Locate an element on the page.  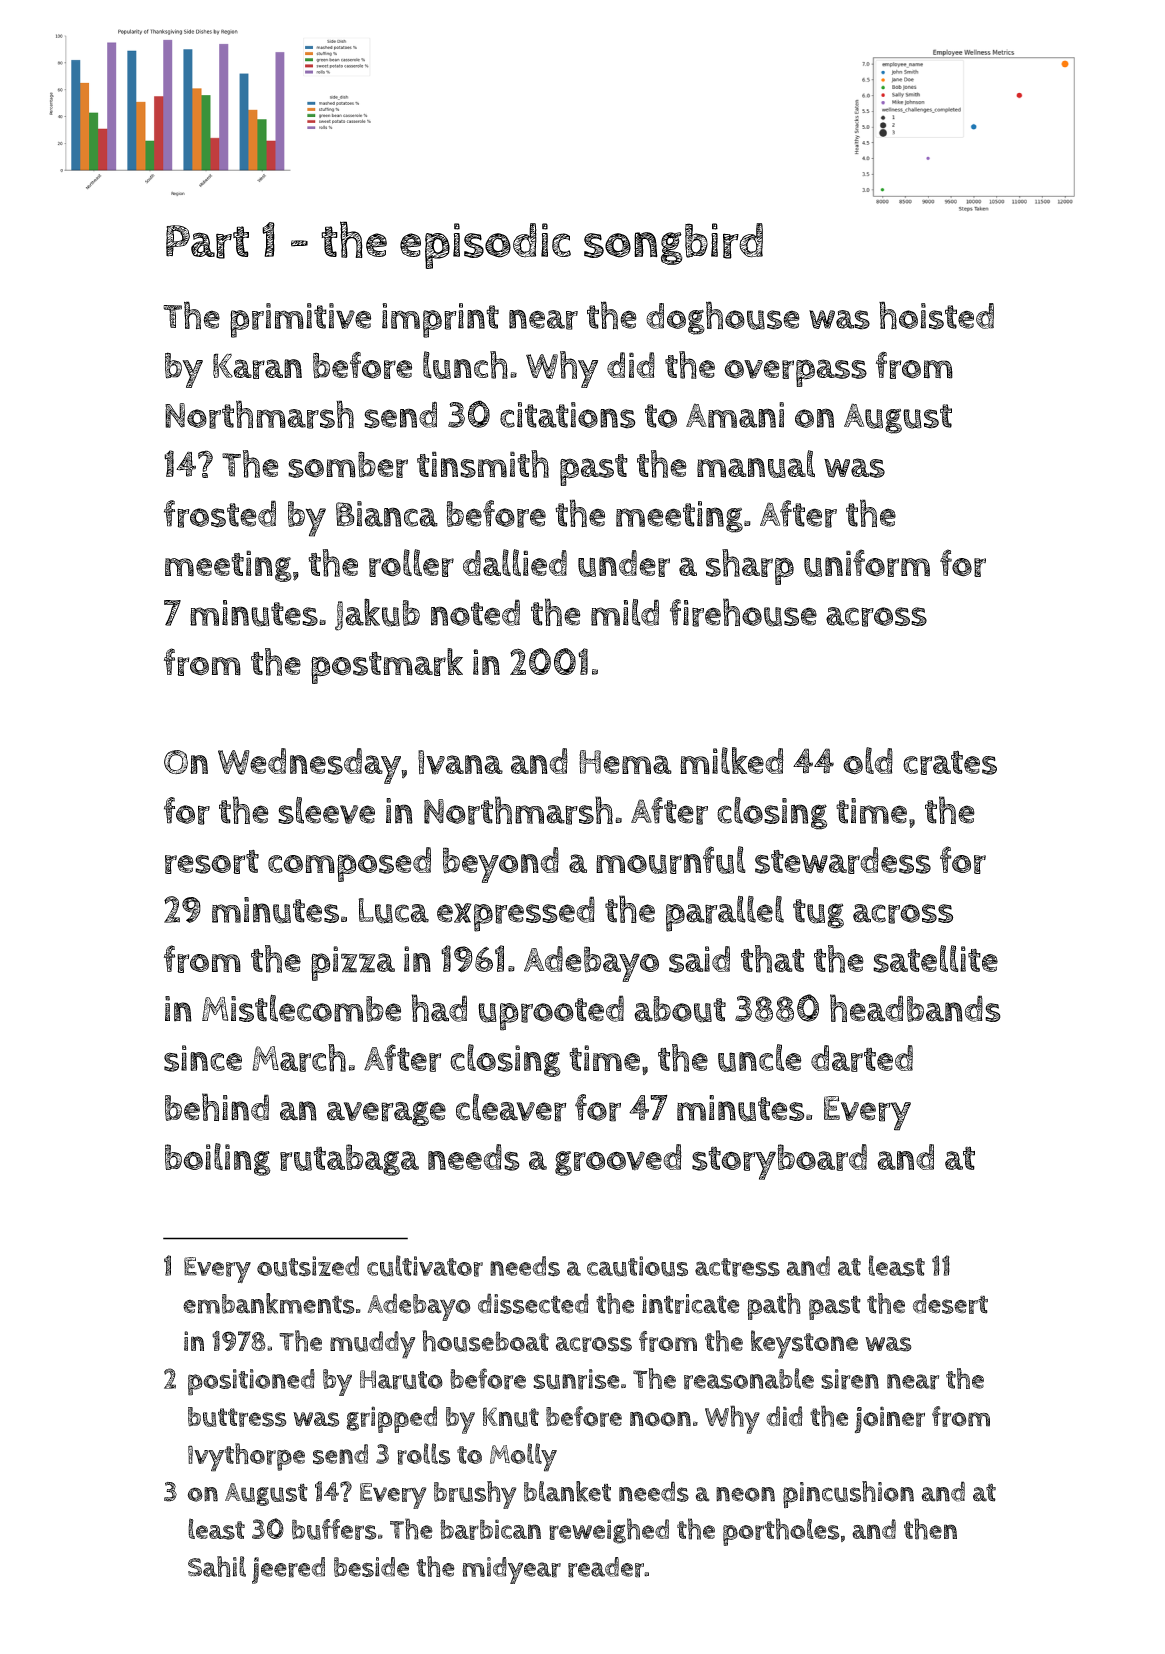
muddy is located at coordinates (372, 1345).
